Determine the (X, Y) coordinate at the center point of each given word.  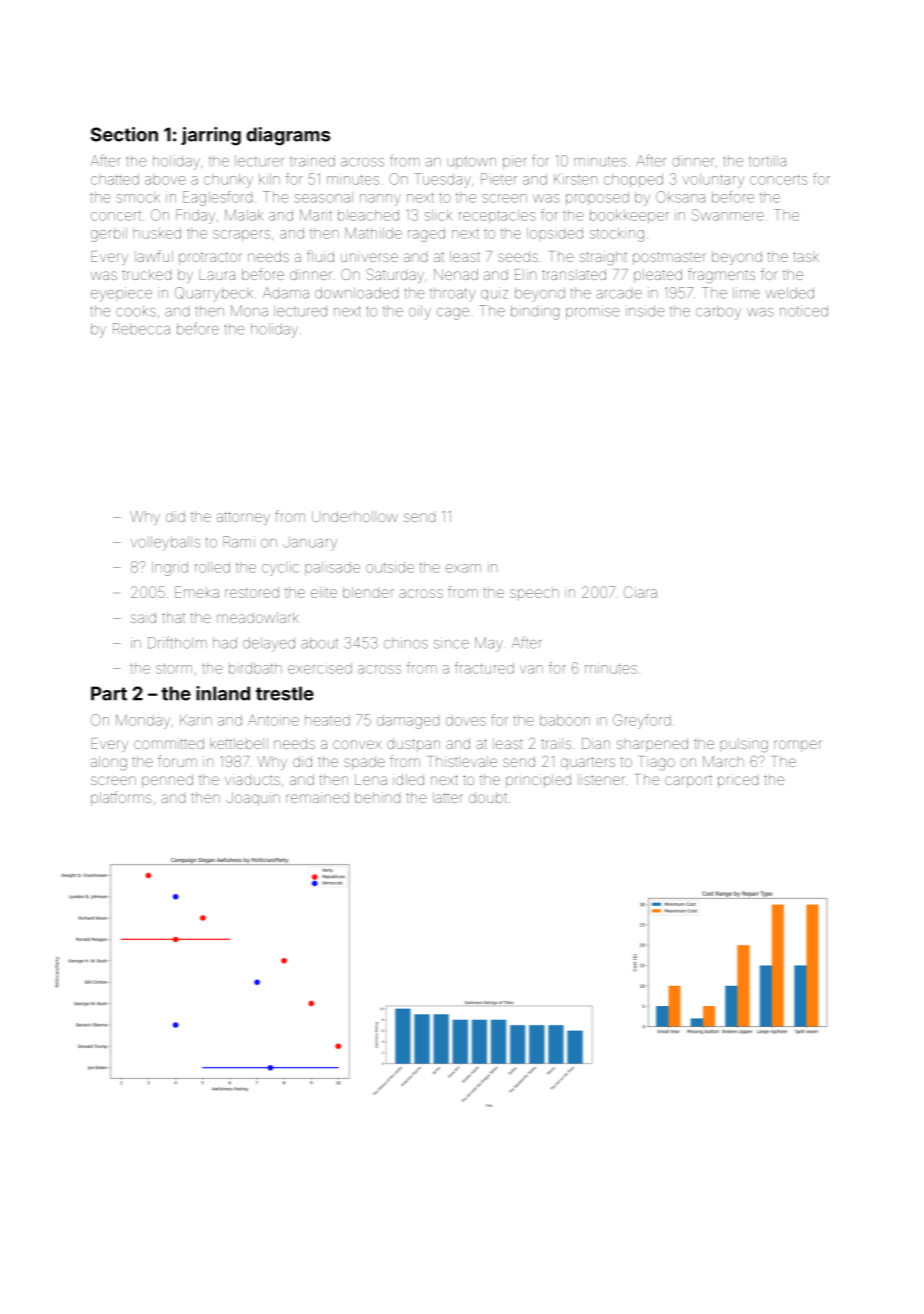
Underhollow (355, 516)
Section (124, 134)
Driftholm (177, 642)
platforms (121, 798)
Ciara (640, 592)
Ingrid (170, 568)
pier (514, 162)
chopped (633, 180)
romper (798, 746)
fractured (484, 668)
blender (368, 592)
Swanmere (728, 215)
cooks (136, 311)
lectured (300, 311)
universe (369, 256)
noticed (804, 311)
